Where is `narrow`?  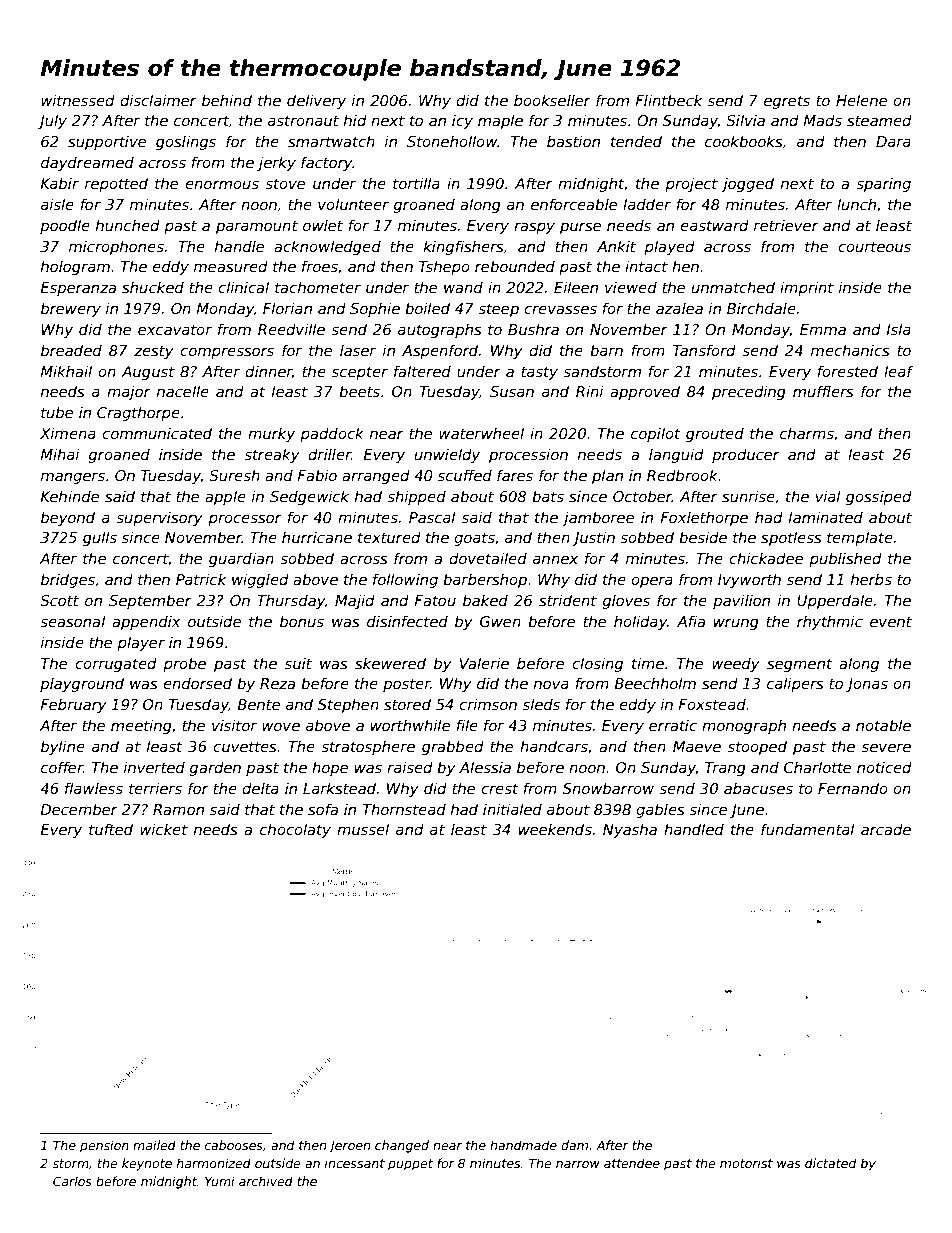
narrow is located at coordinates (578, 1164).
